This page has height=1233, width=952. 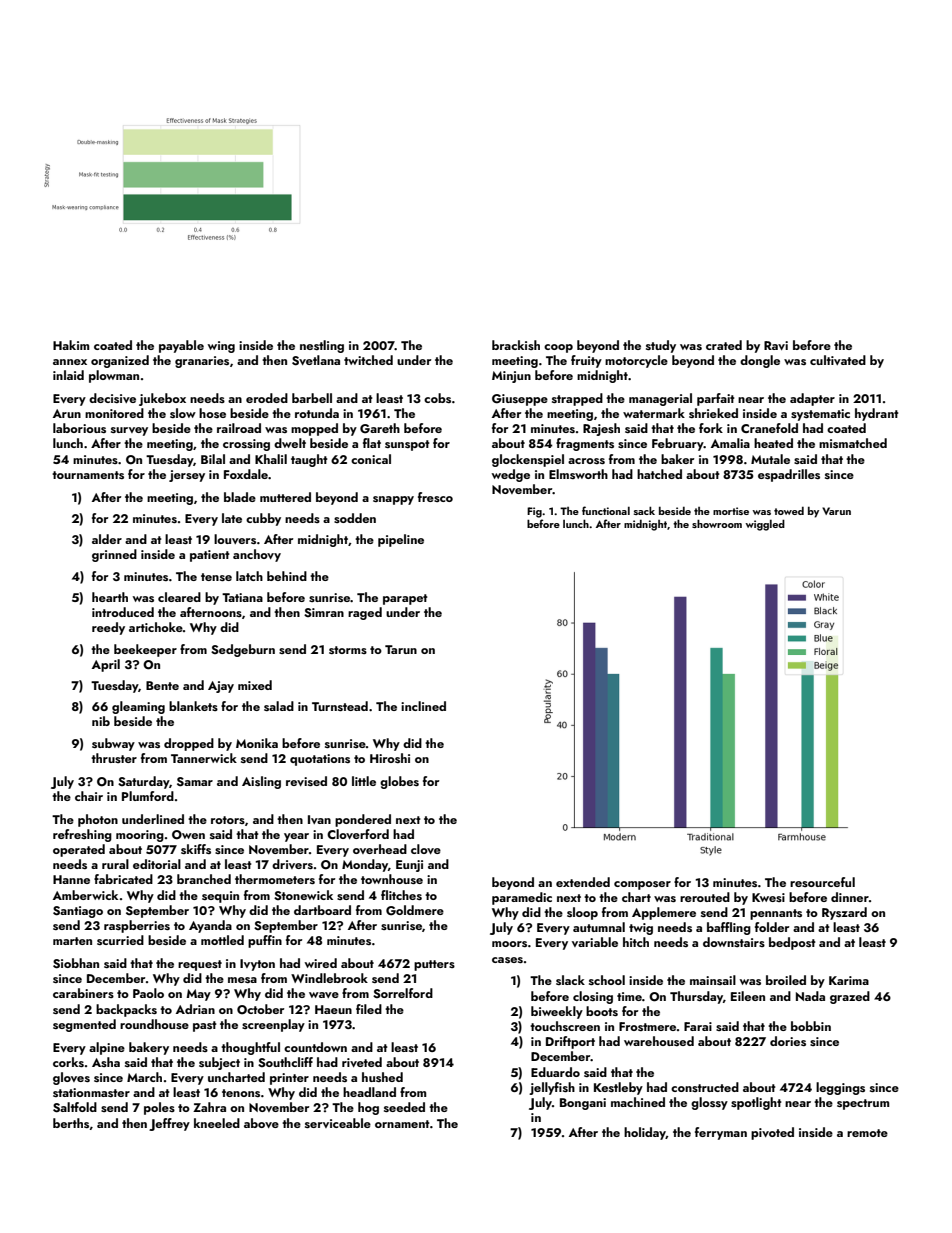 I want to click on payable, so click(x=181, y=346).
